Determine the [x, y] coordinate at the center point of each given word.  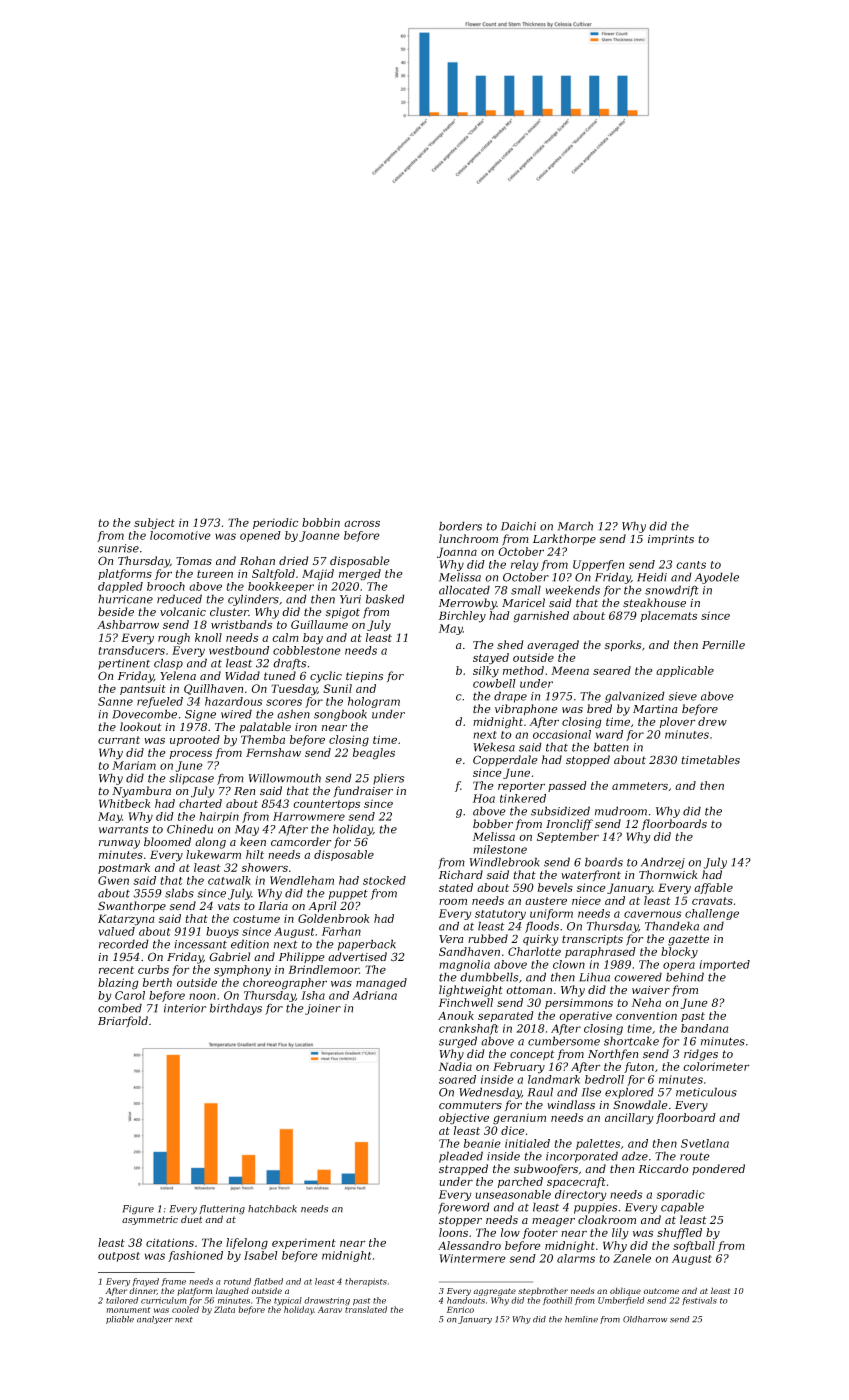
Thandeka [672, 926]
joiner [323, 1009]
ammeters [640, 786]
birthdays [236, 1009]
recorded [124, 944]
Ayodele [717, 578]
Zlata [224, 1309]
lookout [141, 727]
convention [646, 1015]
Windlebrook [504, 862]
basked [385, 599]
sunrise [118, 548]
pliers [388, 779]
